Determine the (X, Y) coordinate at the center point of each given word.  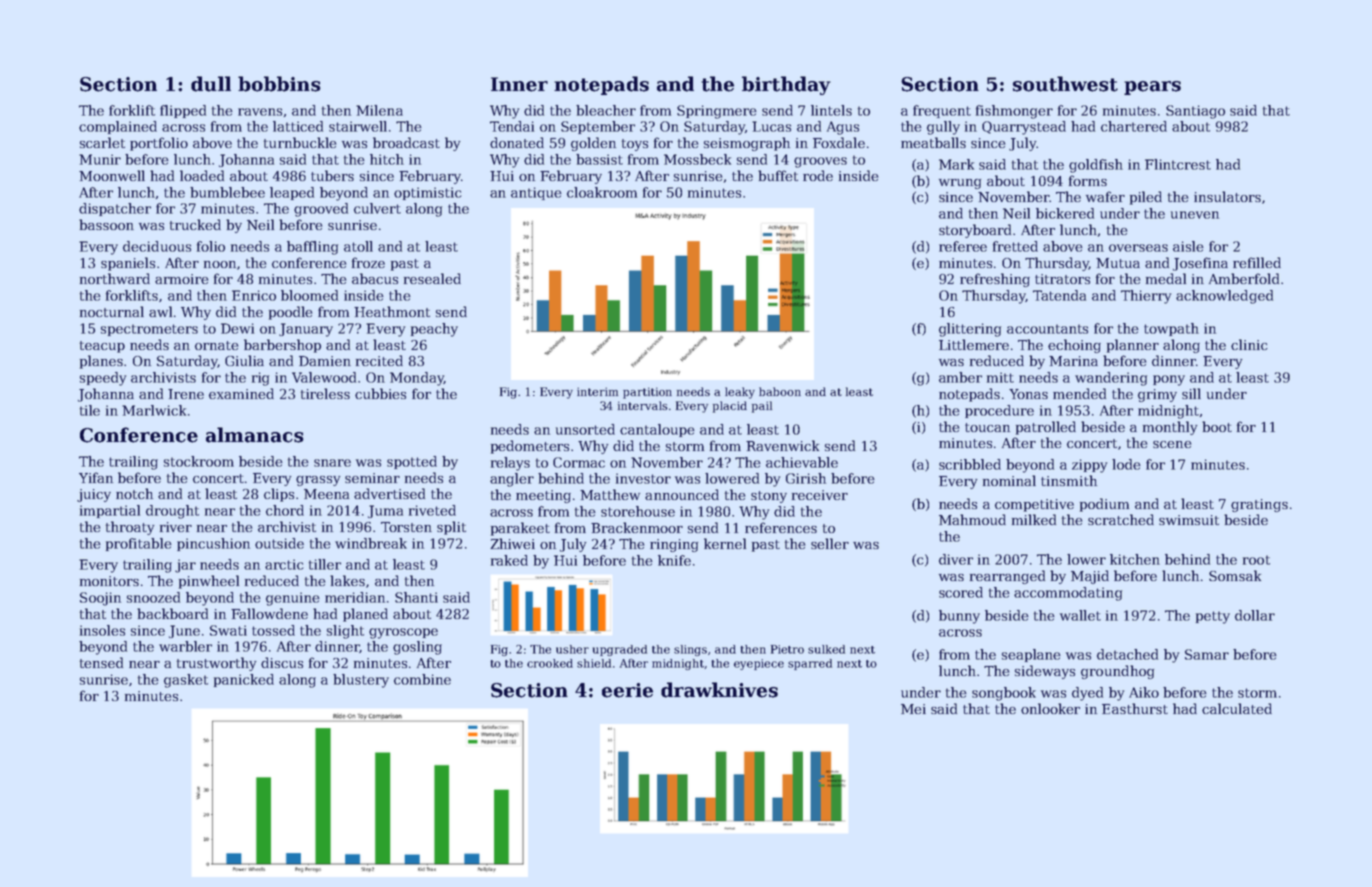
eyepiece (759, 664)
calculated (1237, 708)
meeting (543, 496)
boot (1217, 426)
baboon (780, 391)
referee (963, 246)
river (176, 527)
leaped (292, 193)
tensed (101, 662)
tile (90, 410)
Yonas (1028, 394)
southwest (1065, 84)
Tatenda (1059, 295)
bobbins (279, 84)
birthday (786, 85)
